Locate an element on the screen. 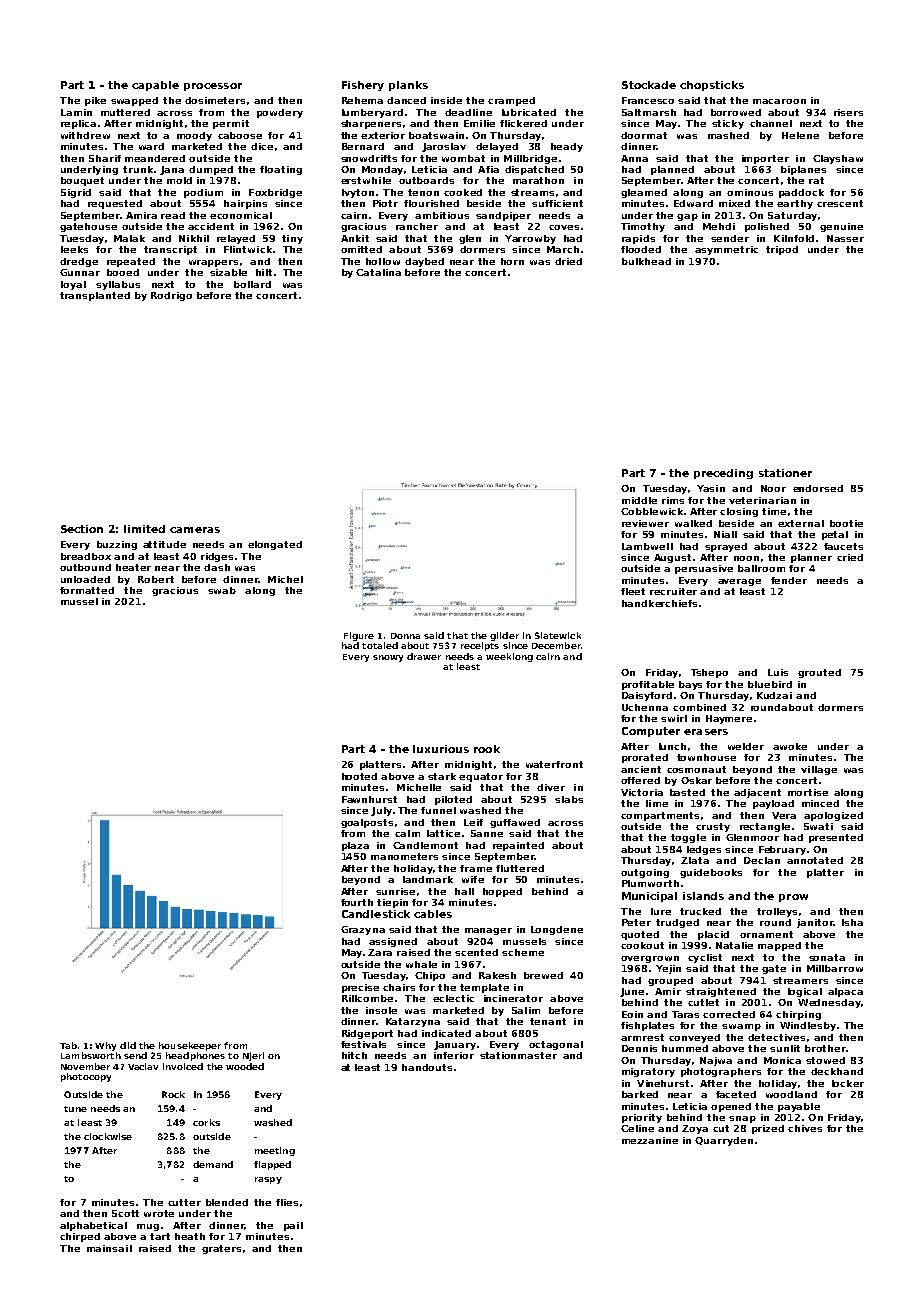 This screenshot has height=1308, width=924. Rodrigo is located at coordinates (171, 296).
